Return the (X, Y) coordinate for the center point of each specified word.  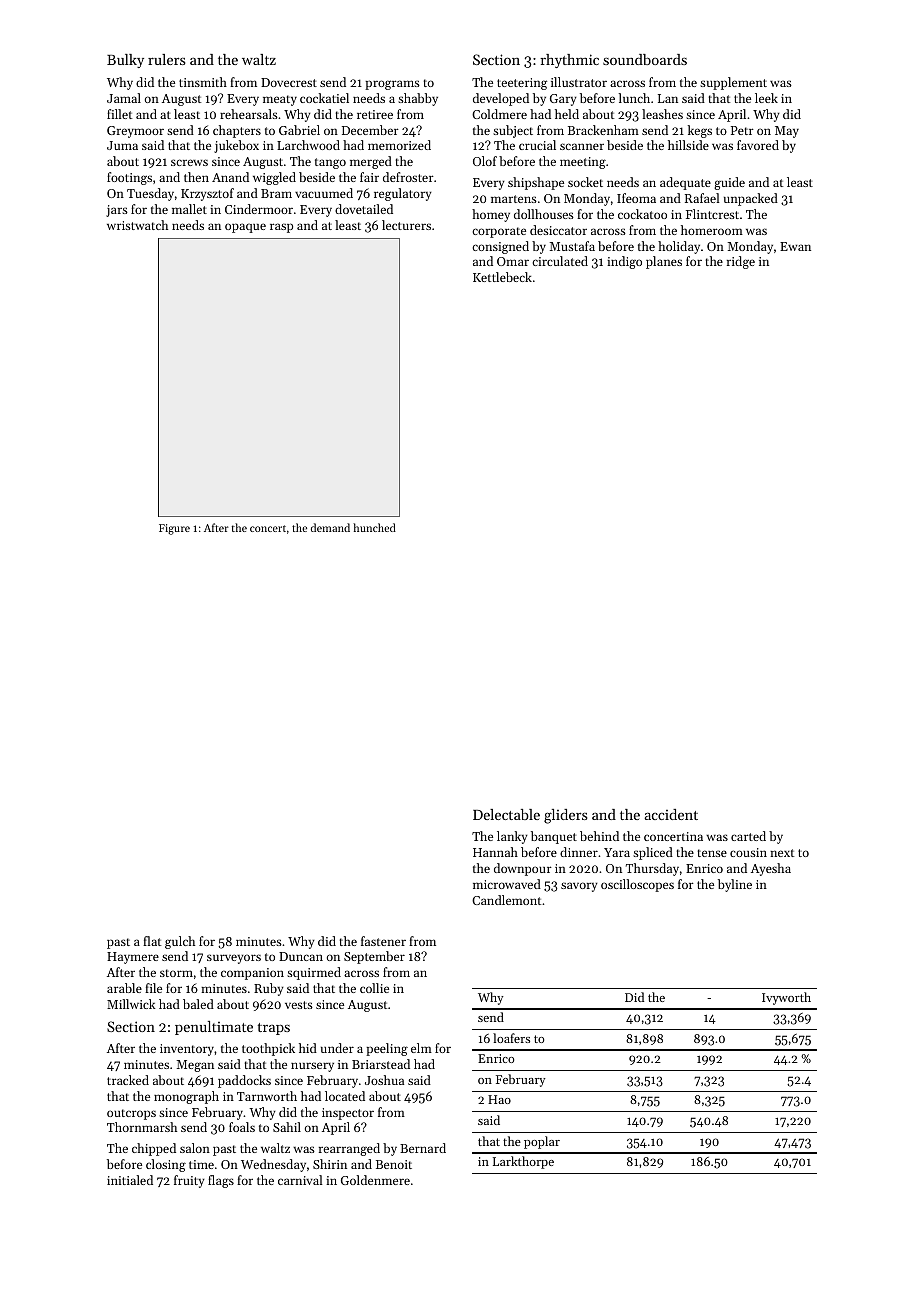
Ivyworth (786, 998)
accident (671, 814)
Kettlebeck (502, 277)
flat (152, 941)
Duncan (301, 956)
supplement (733, 83)
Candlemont (506, 900)
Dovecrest (289, 82)
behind (599, 836)
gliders (566, 816)
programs (392, 85)
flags (221, 1181)
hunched (374, 527)
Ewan (795, 246)
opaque (245, 228)
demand (330, 527)
